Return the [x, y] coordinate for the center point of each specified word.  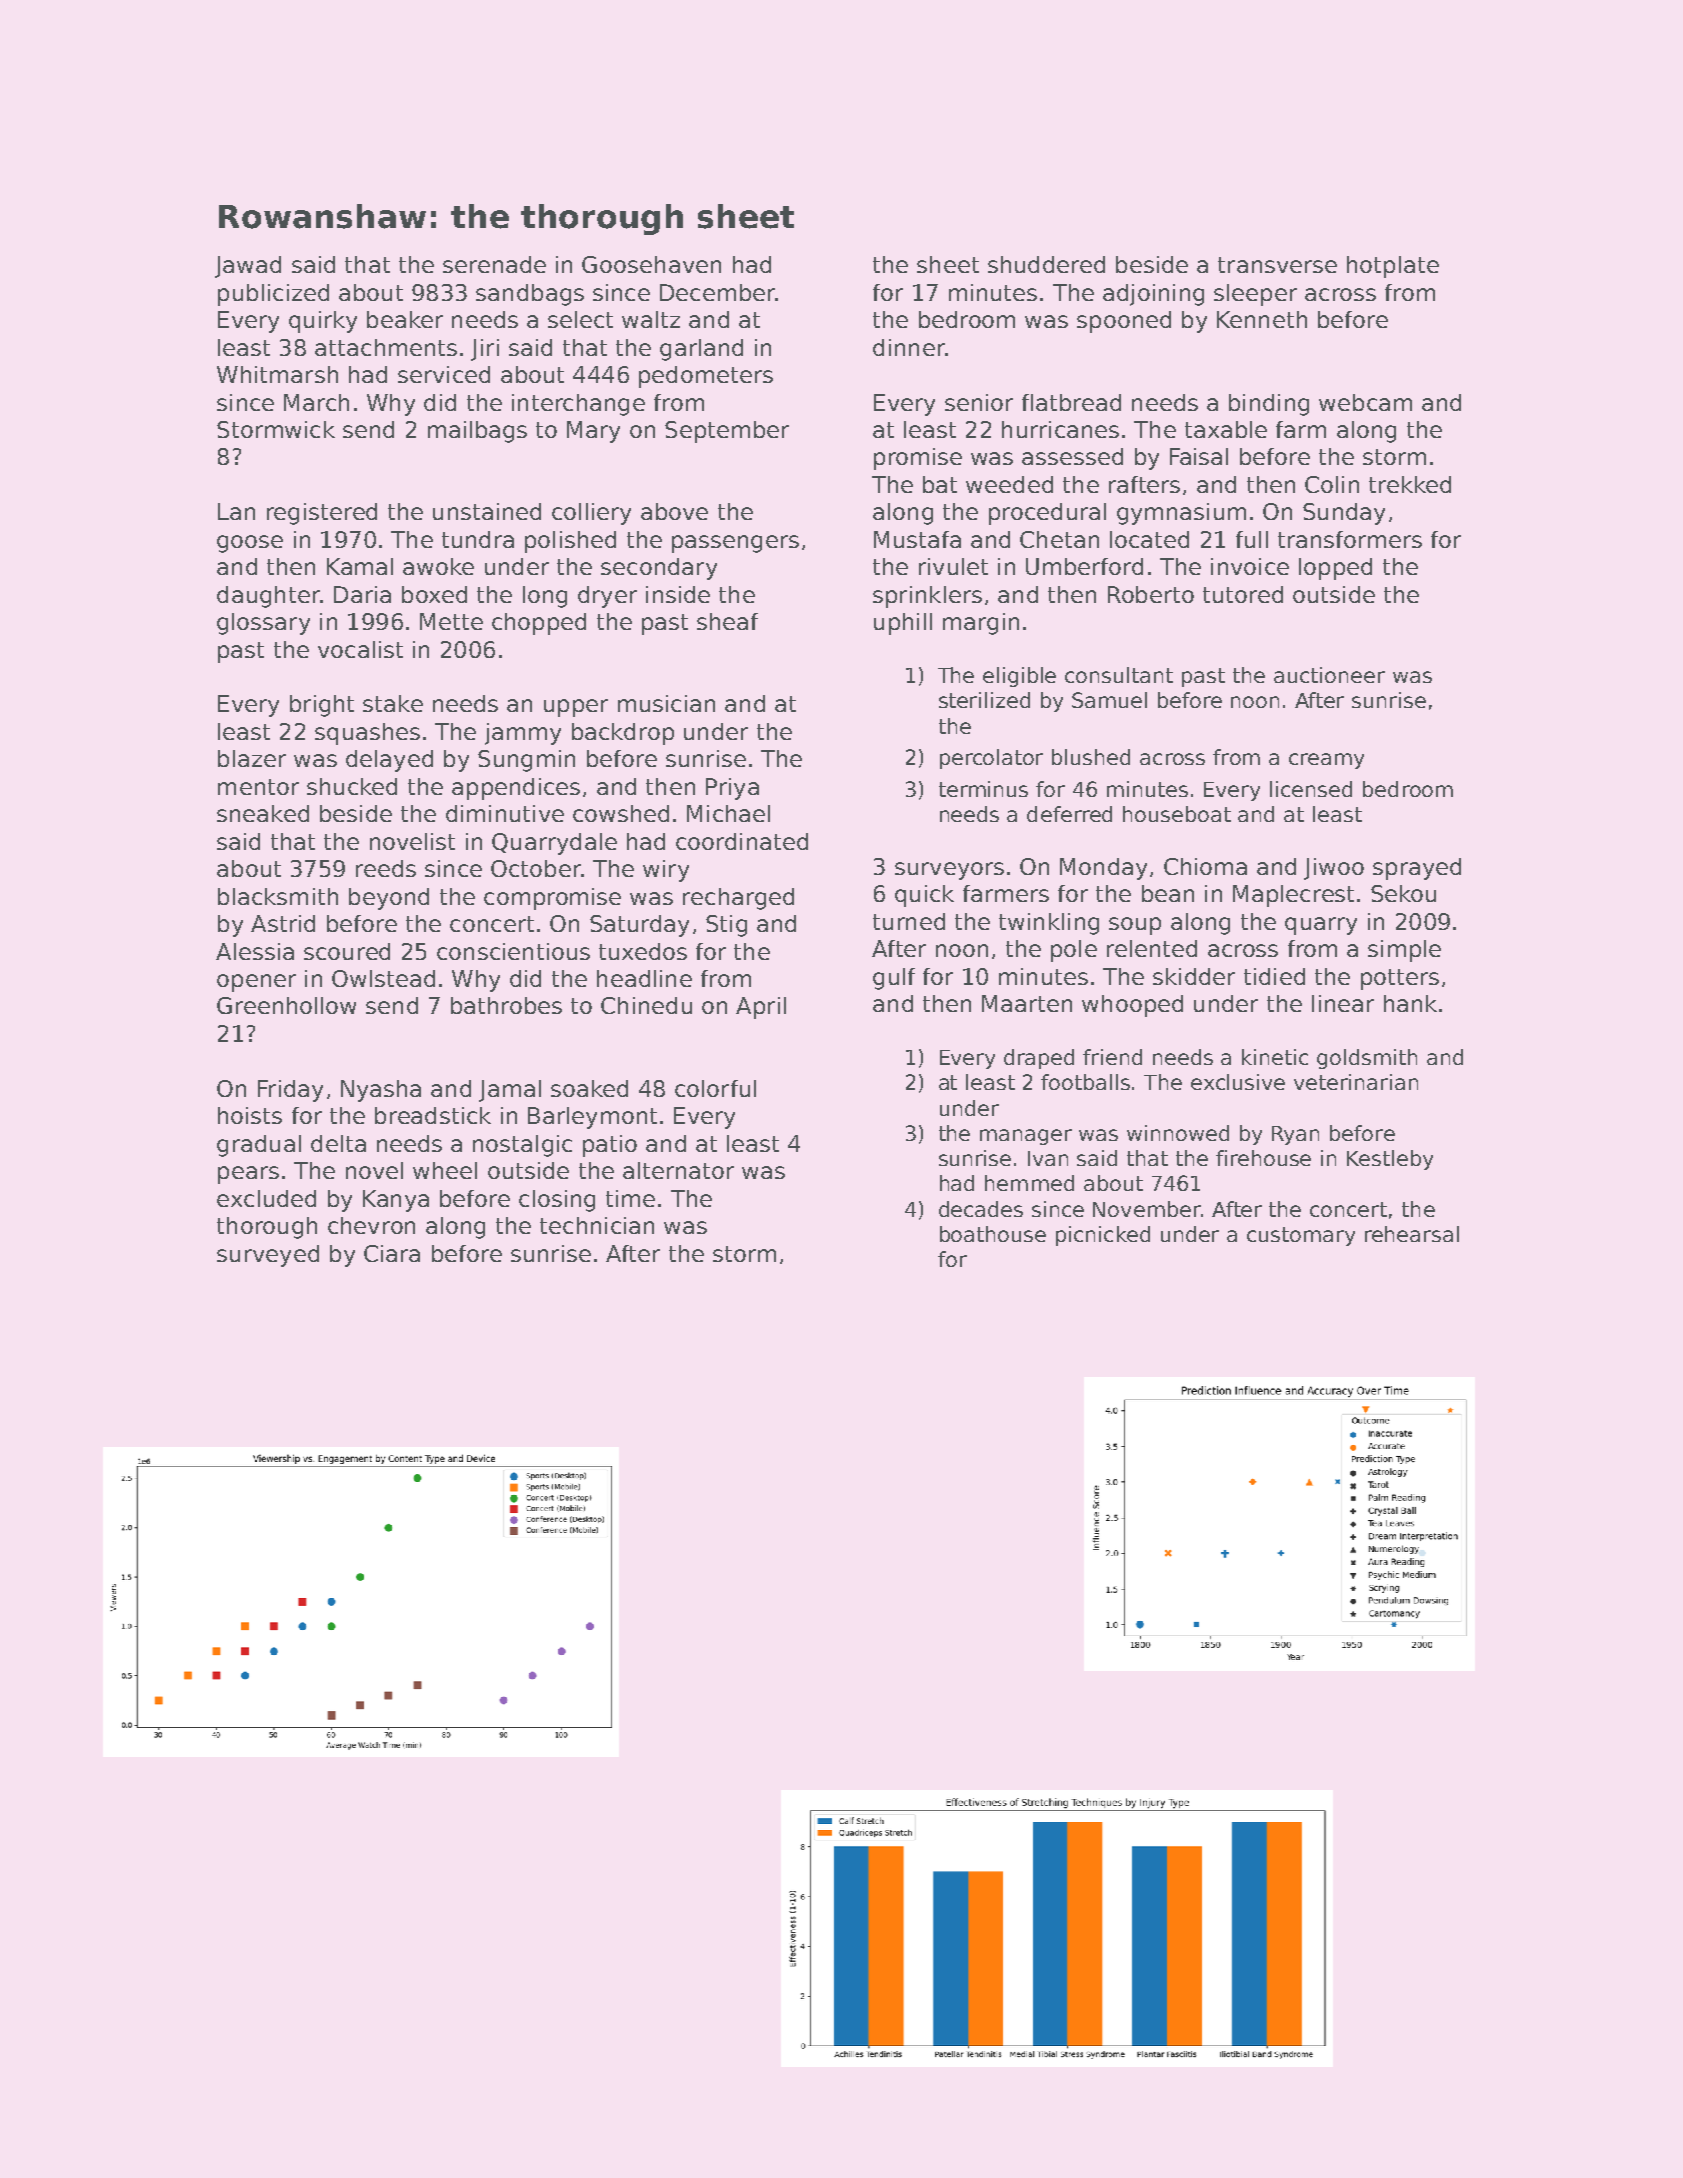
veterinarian [1356, 1082]
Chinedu [646, 1005]
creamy [1326, 761]
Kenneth [1262, 319]
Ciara [392, 1253]
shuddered [1046, 264]
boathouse [993, 1234]
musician [666, 703]
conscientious [513, 951]
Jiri [485, 350]
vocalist [360, 649]
